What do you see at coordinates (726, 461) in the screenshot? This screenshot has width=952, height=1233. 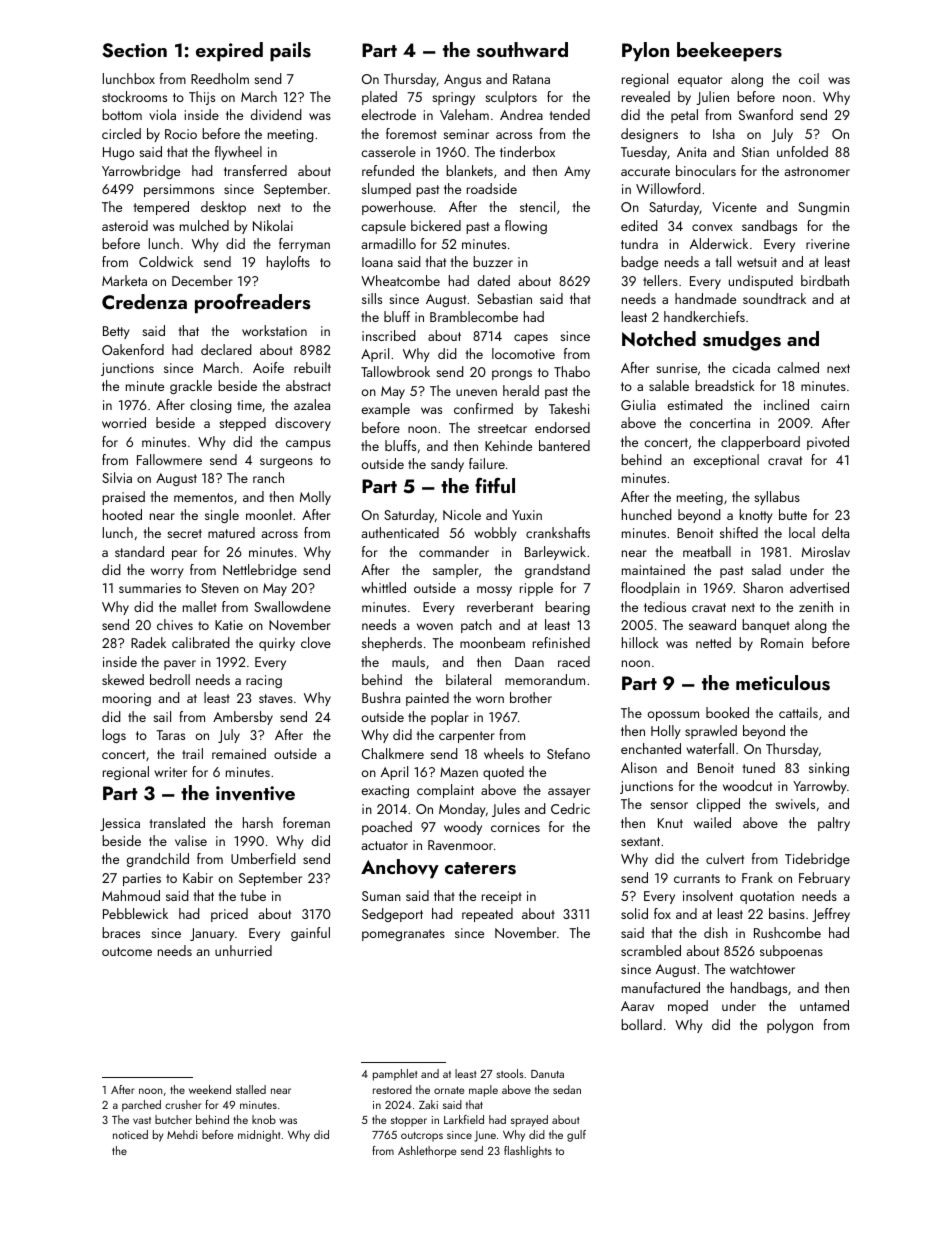 I see `exceptional` at bounding box center [726, 461].
